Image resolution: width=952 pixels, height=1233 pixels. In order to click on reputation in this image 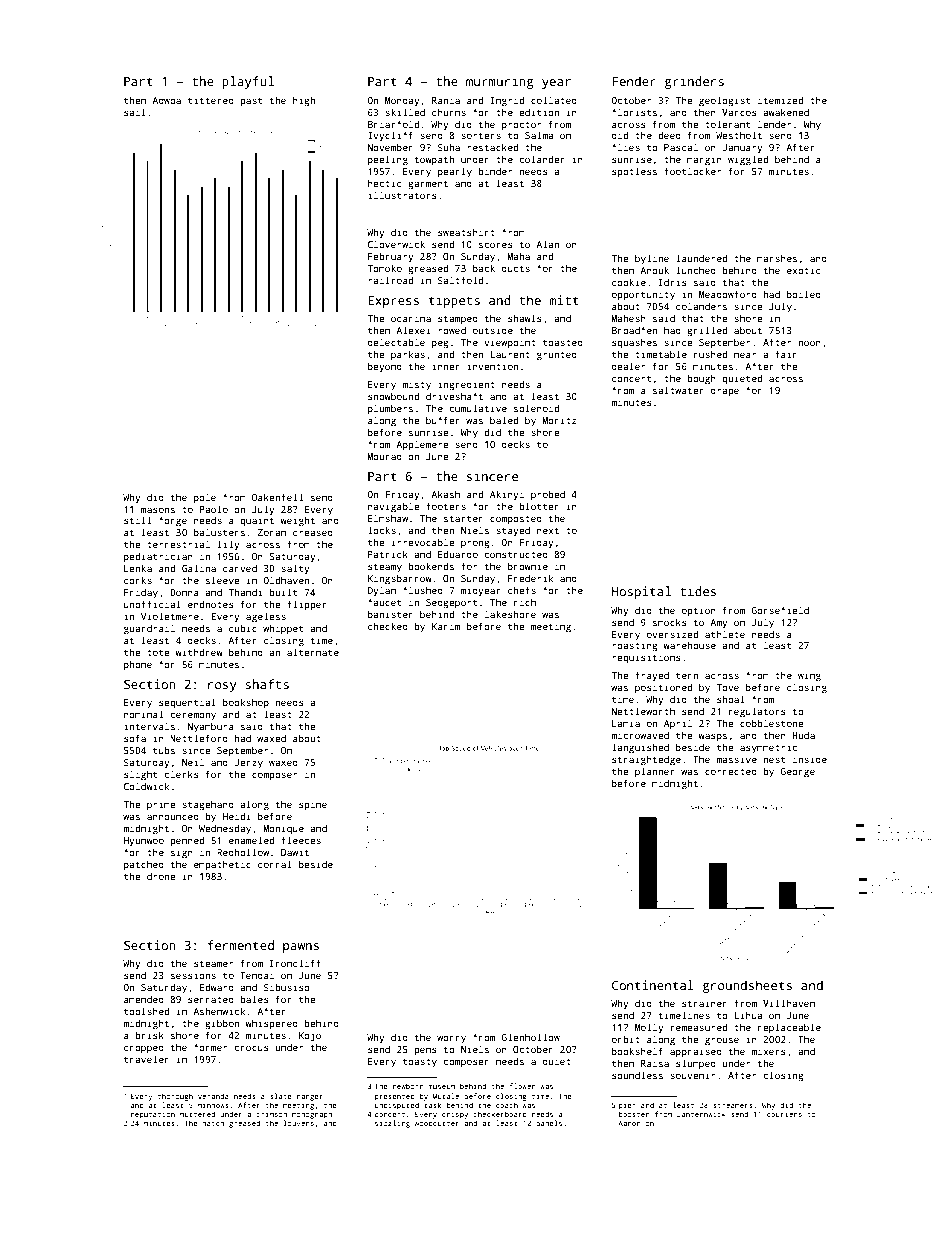, I will do `click(153, 1115)`.
